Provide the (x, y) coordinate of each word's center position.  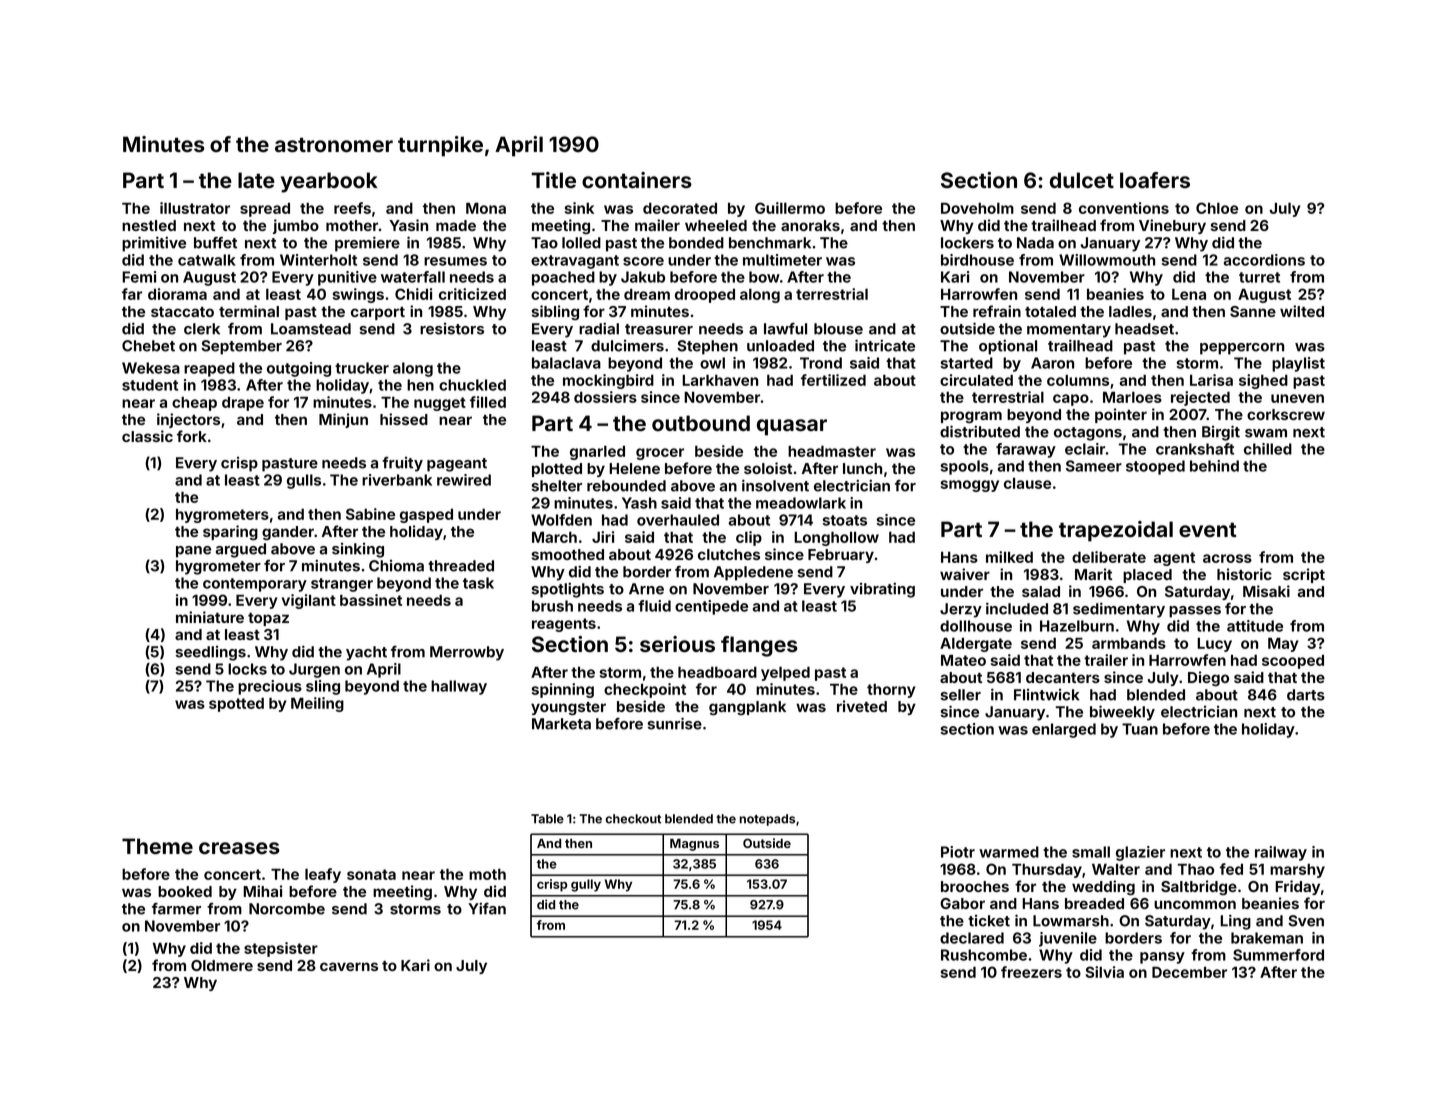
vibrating (882, 590)
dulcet (1082, 180)
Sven (1306, 921)
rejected (1200, 398)
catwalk (207, 260)
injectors (188, 420)
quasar (792, 427)
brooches (975, 886)
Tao (544, 243)
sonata (371, 874)
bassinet (371, 600)
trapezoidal (1116, 531)
